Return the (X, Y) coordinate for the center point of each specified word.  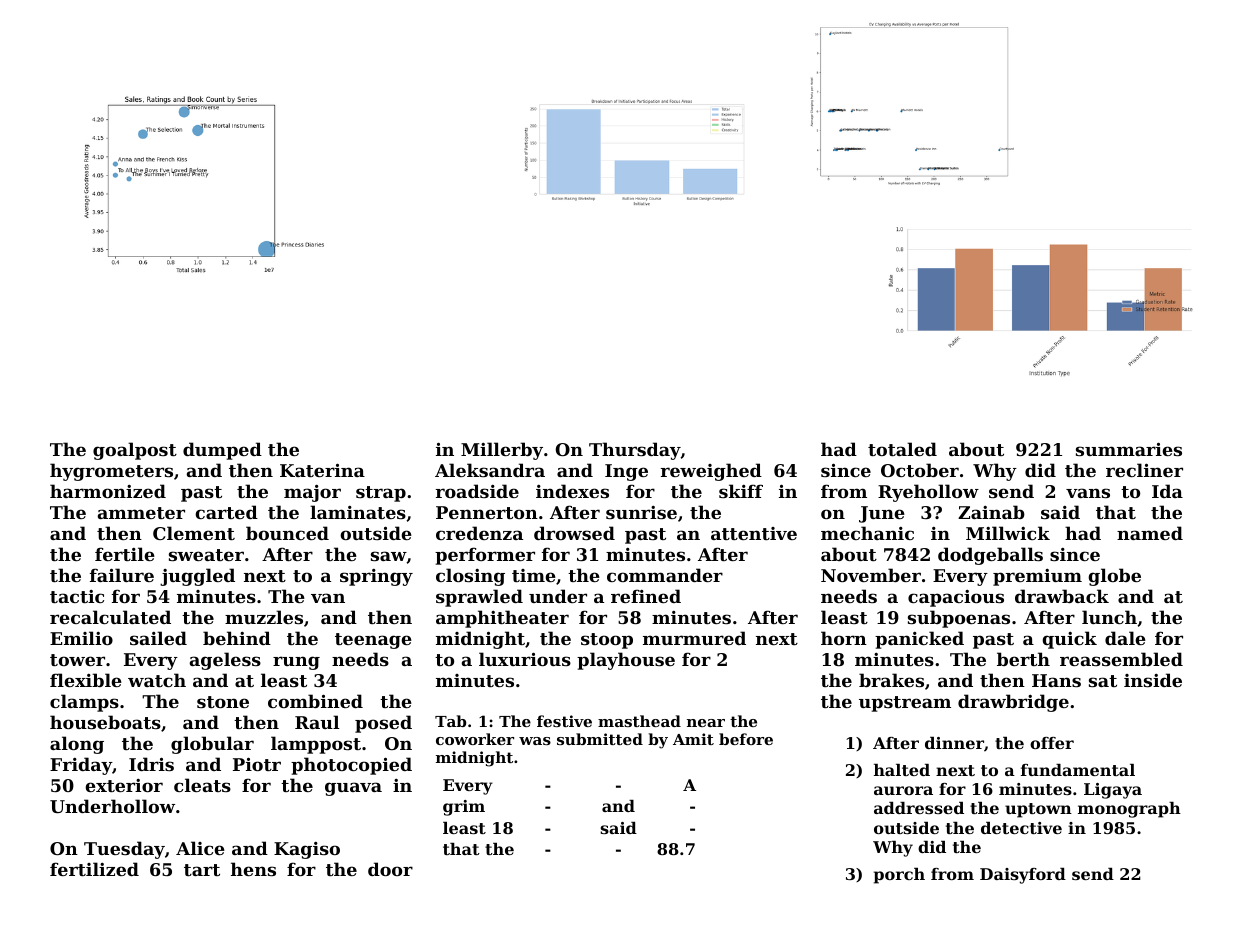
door (390, 869)
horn (844, 638)
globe (1114, 577)
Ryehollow (928, 493)
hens (253, 869)
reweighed (711, 472)
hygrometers (111, 472)
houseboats (105, 722)
